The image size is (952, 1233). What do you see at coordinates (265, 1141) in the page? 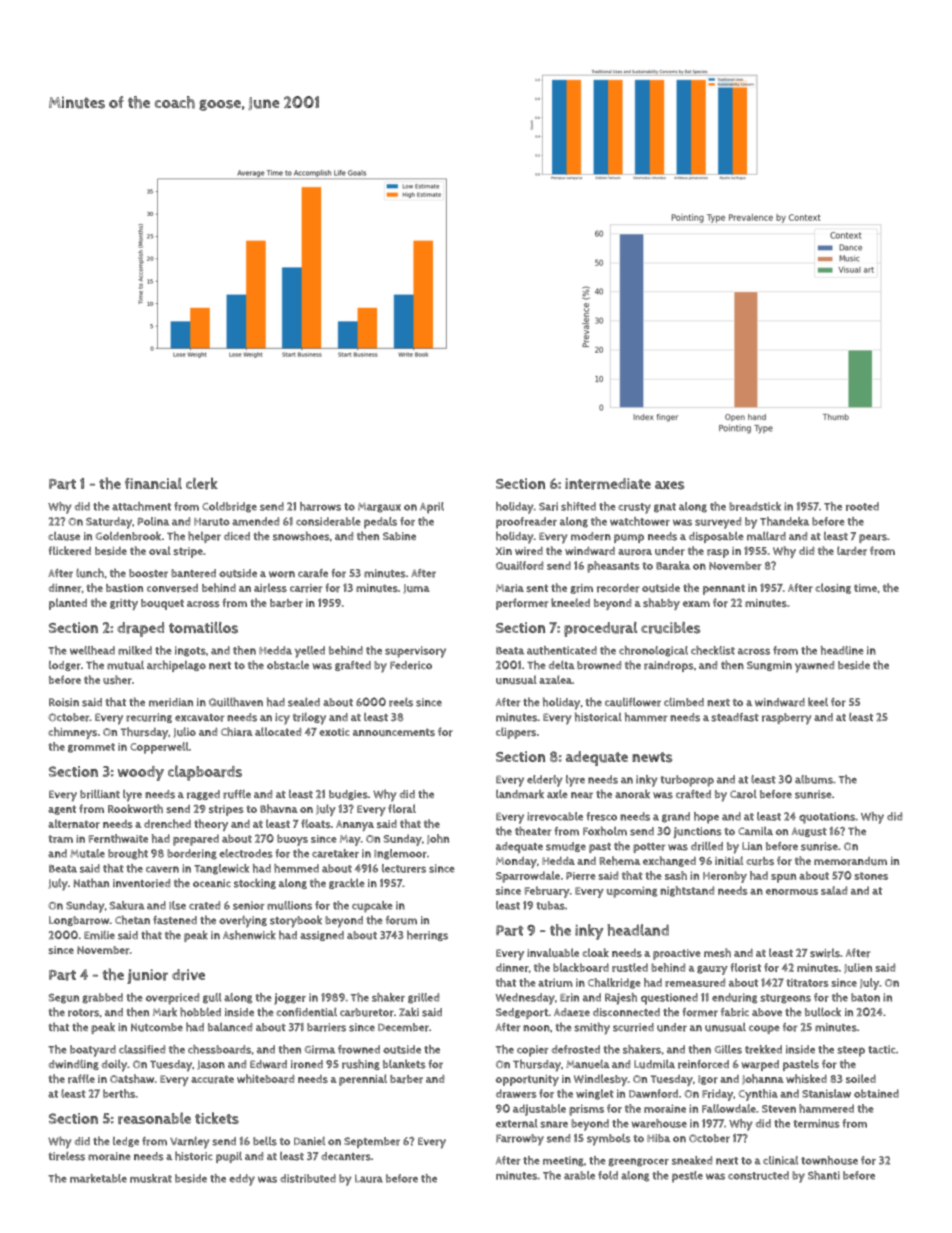
I see `bells` at bounding box center [265, 1141].
